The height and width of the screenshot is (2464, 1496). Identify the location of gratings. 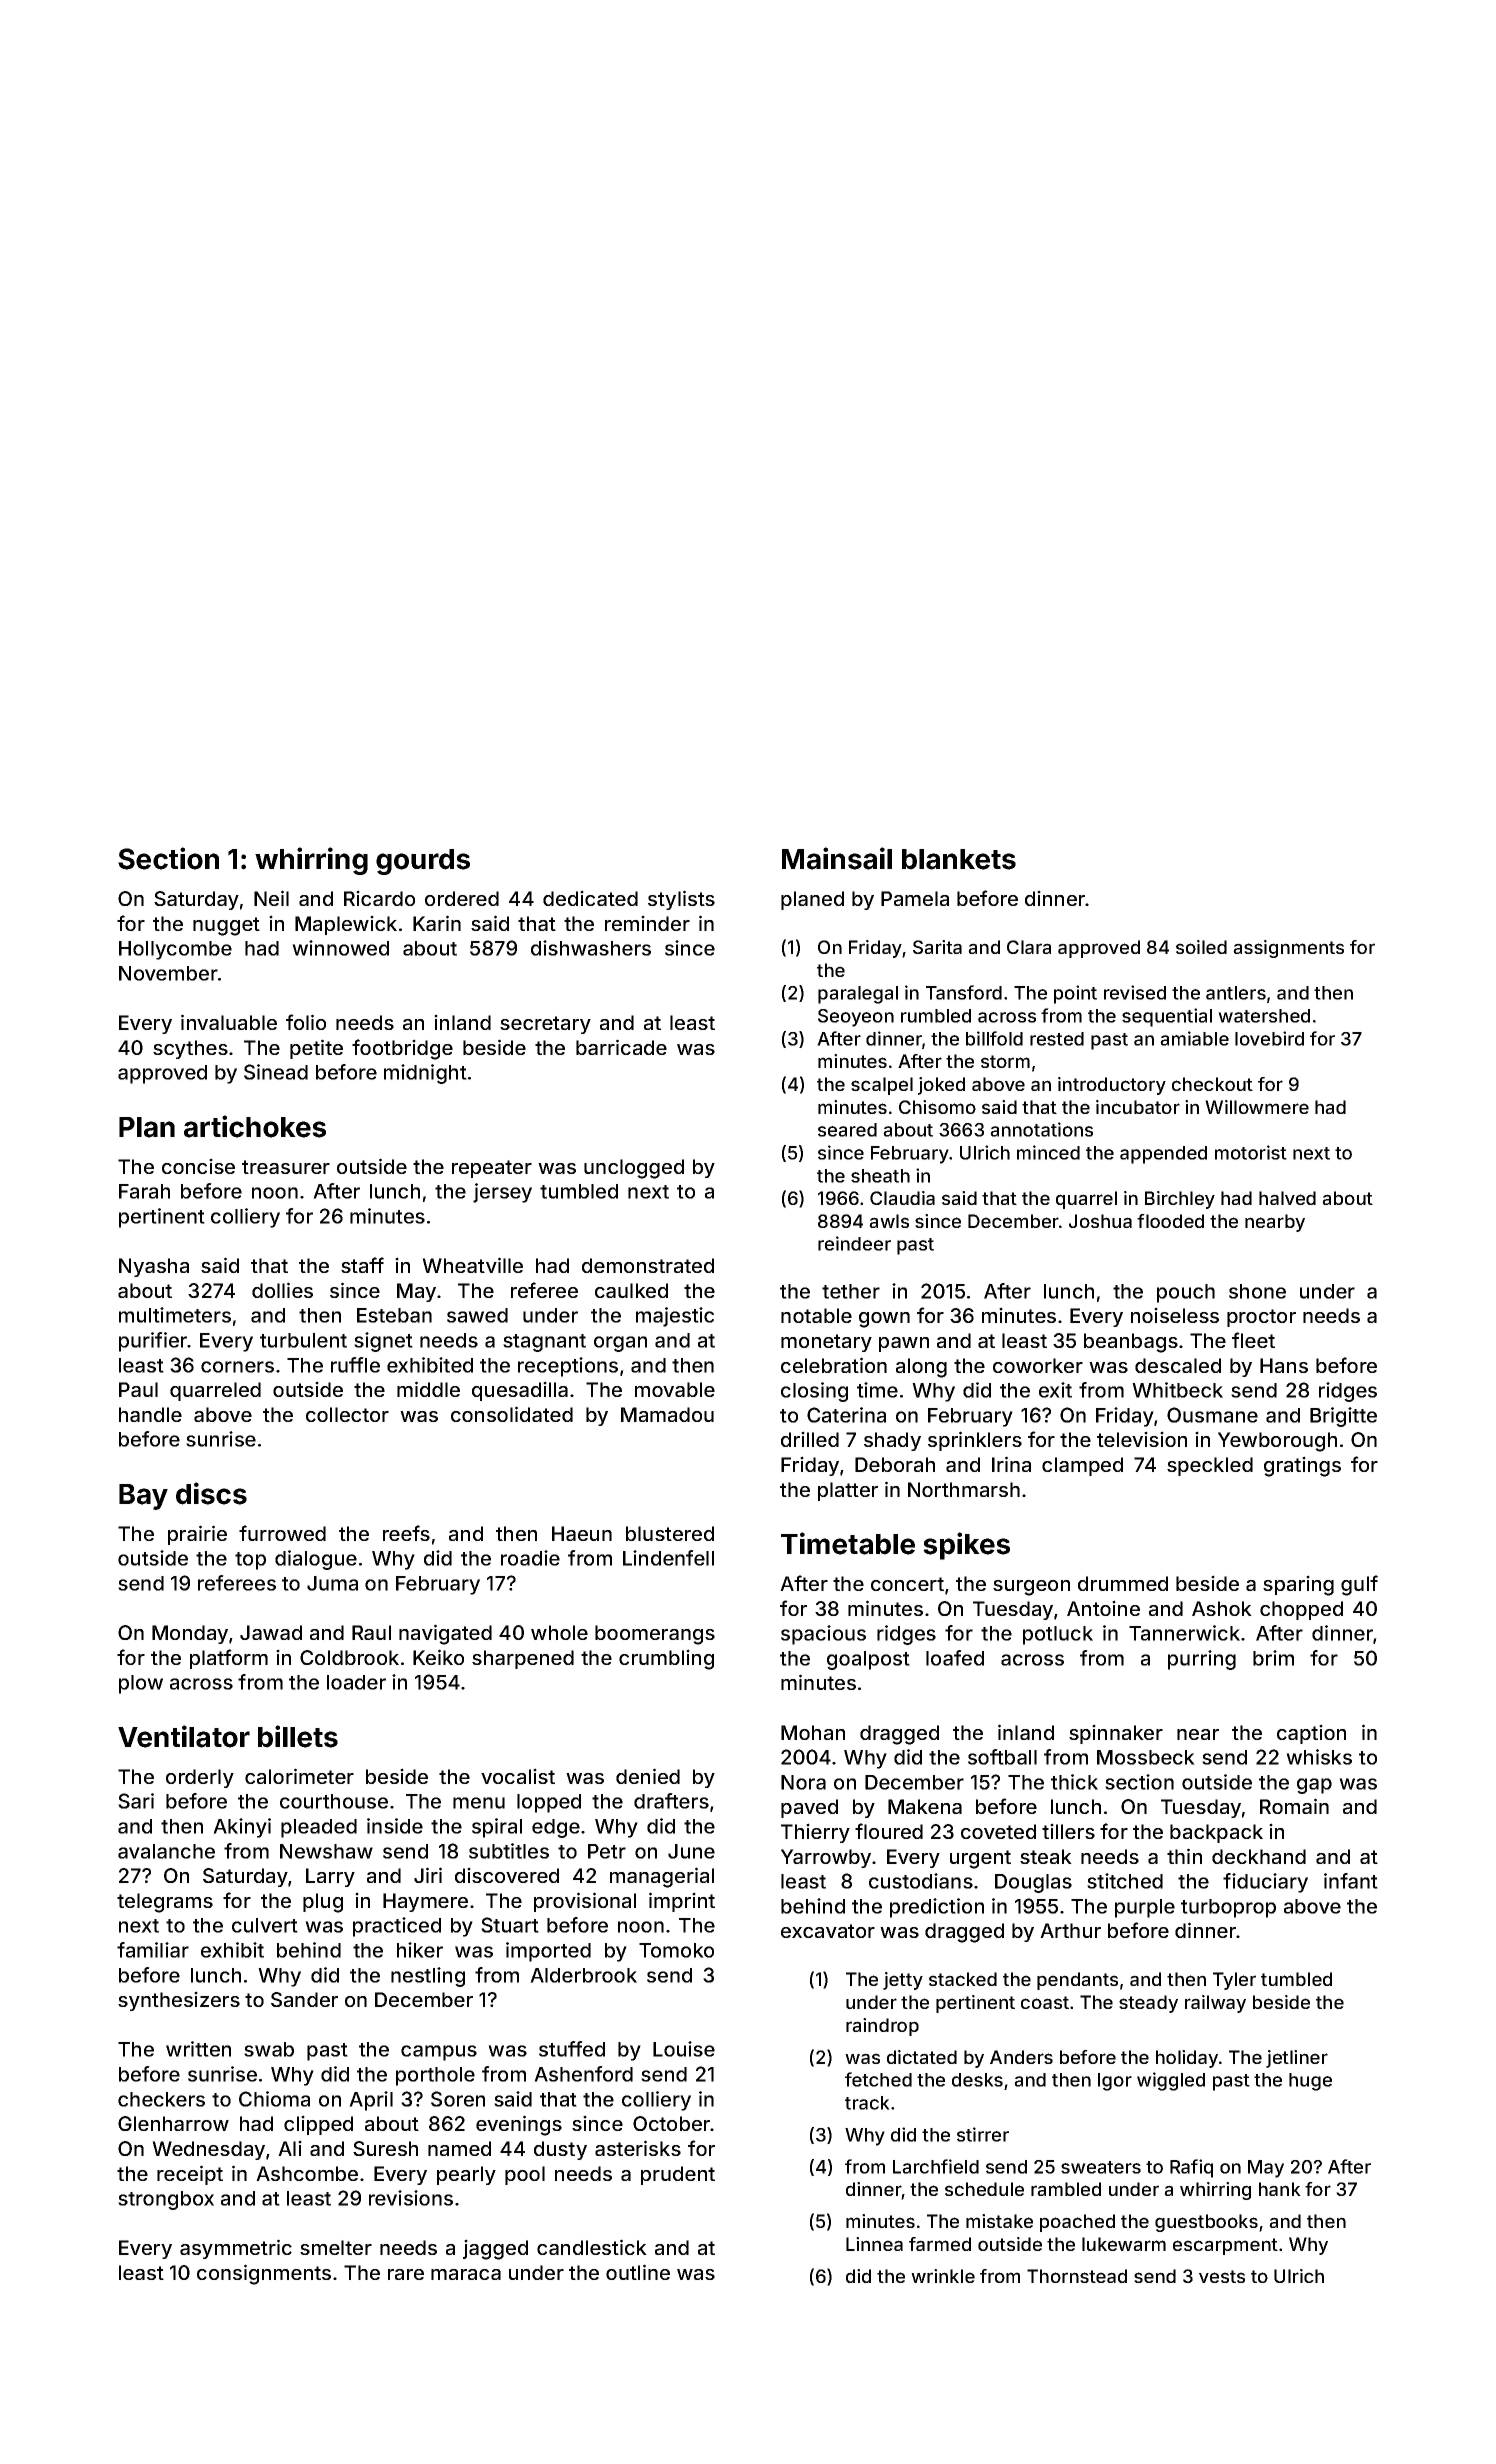
(1302, 1466).
